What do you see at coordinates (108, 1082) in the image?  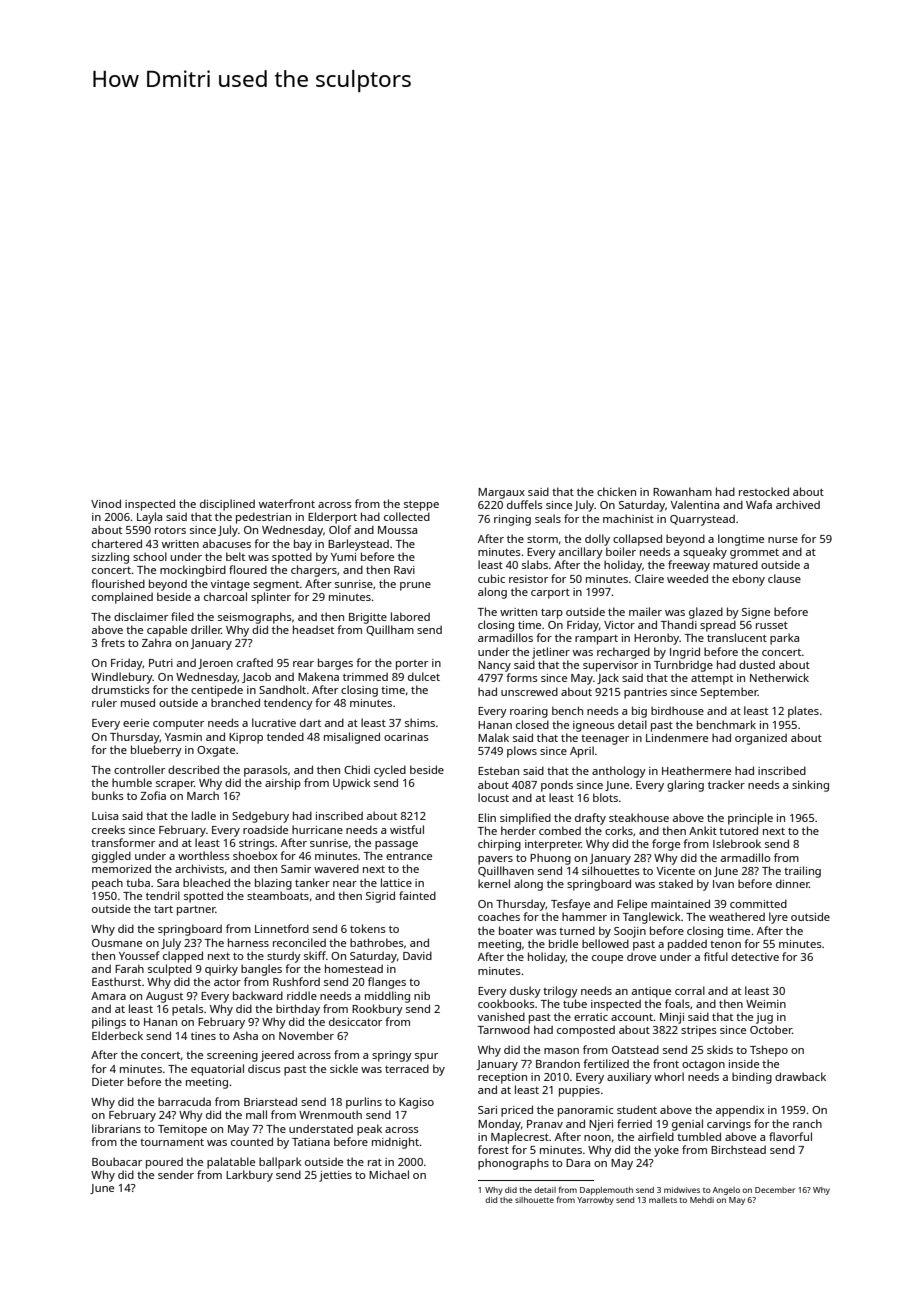 I see `Dieter` at bounding box center [108, 1082].
